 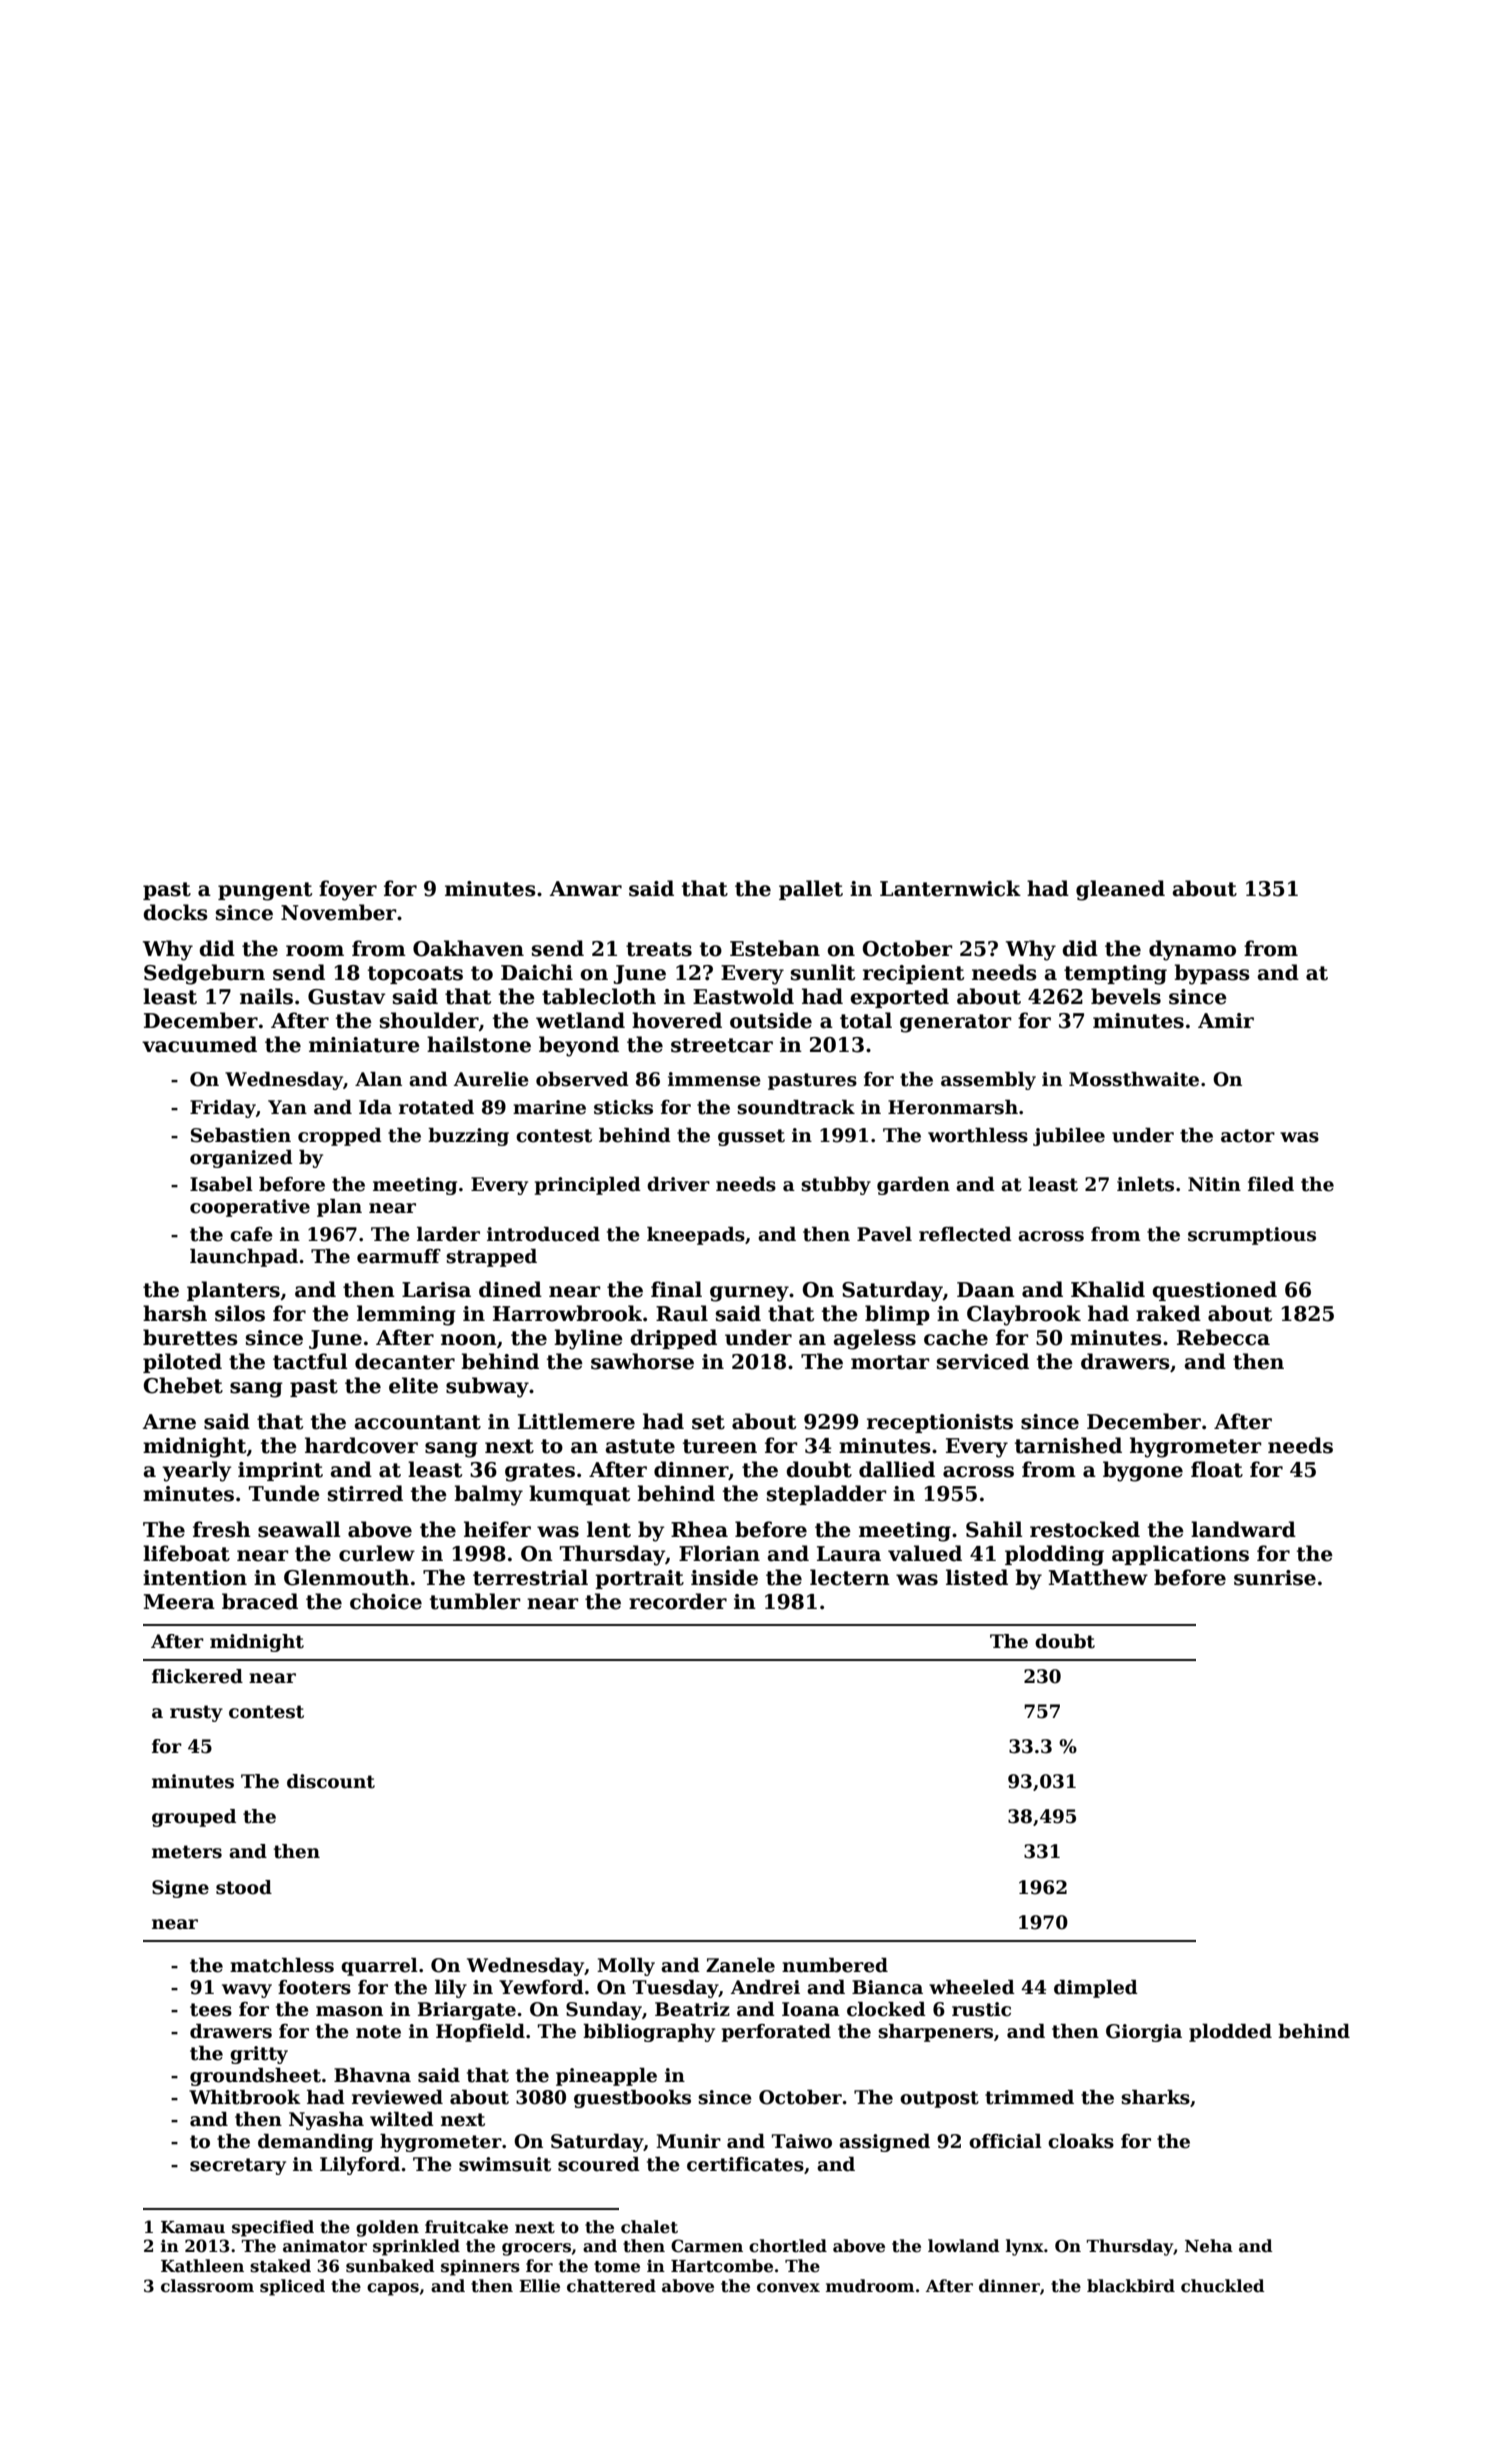 What do you see at coordinates (1155, 2097) in the document?
I see `sharks` at bounding box center [1155, 2097].
